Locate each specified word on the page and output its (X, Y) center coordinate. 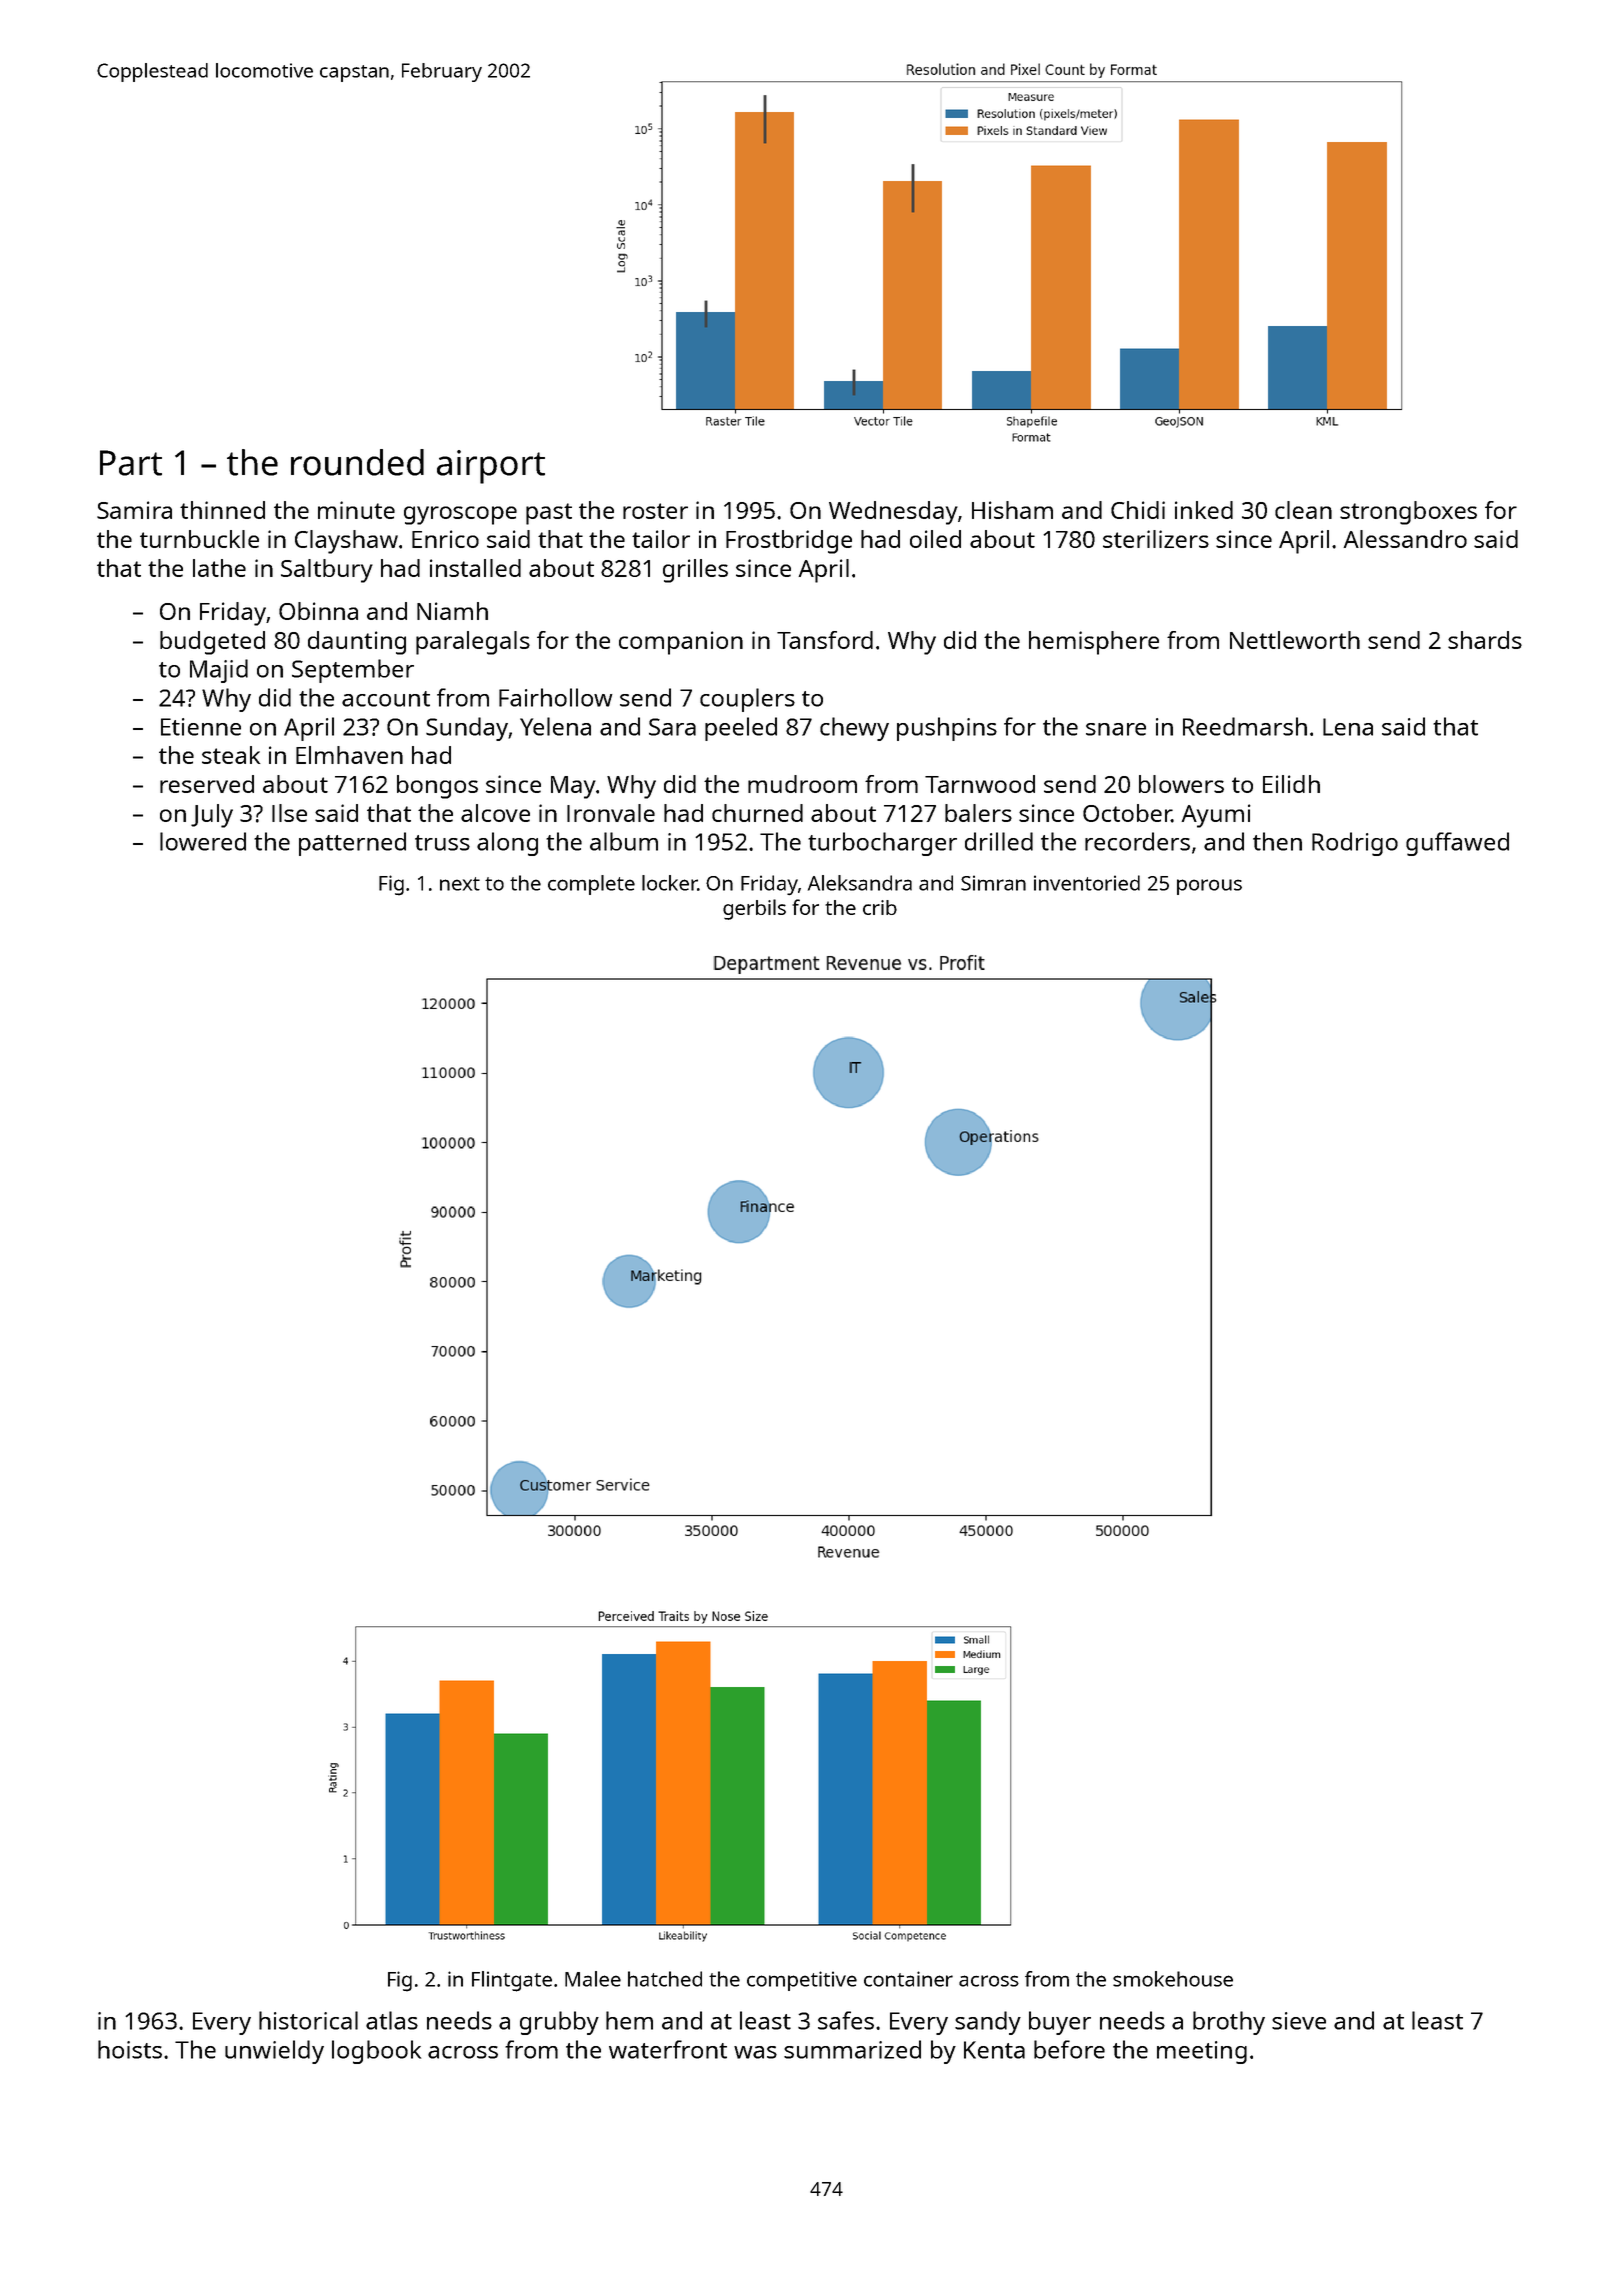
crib (880, 907)
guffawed (1457, 844)
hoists (130, 2049)
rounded (357, 462)
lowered (203, 841)
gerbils (754, 909)
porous (1209, 887)
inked (1204, 510)
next (460, 884)
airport (491, 467)
